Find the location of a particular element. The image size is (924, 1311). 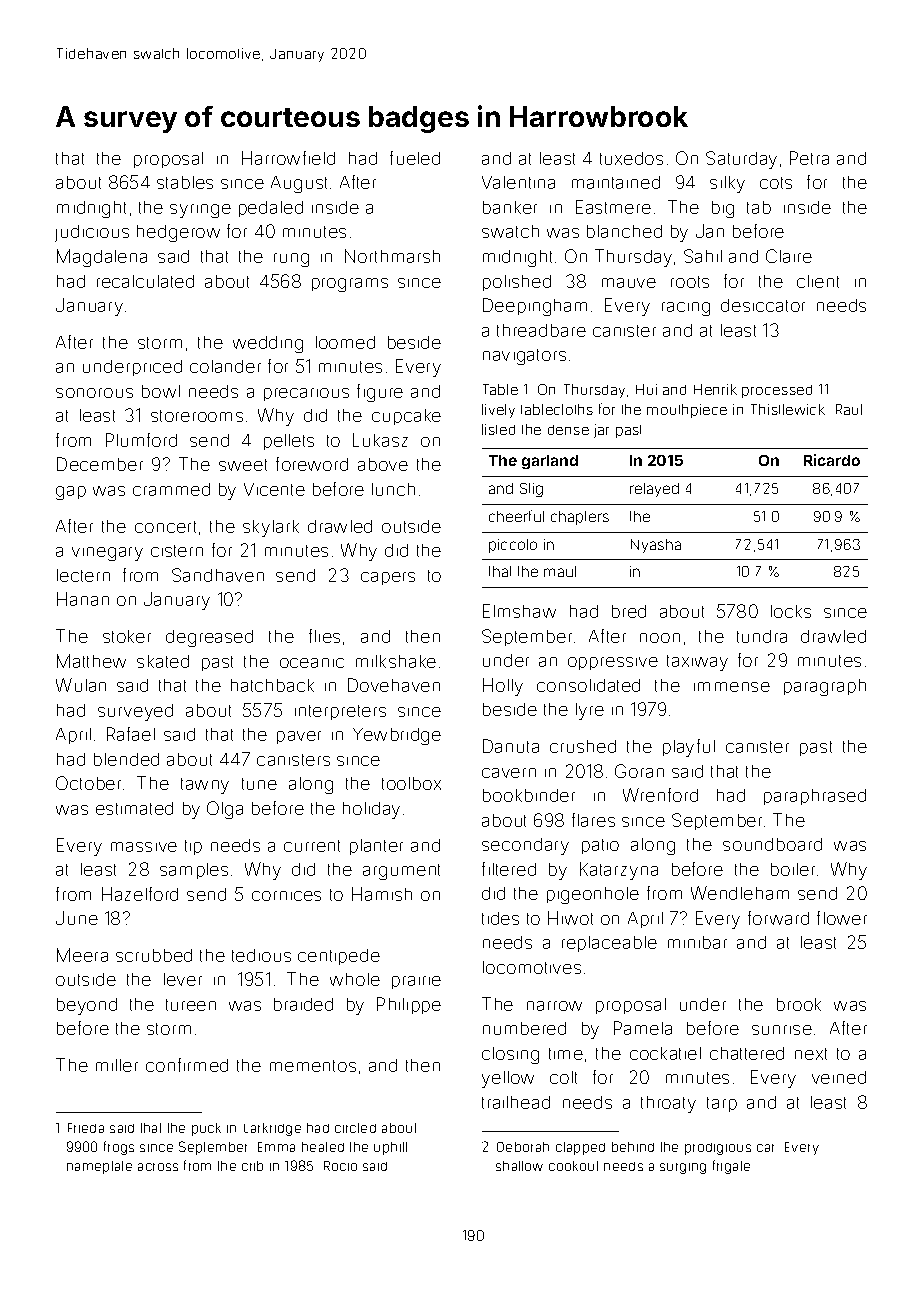

Wulan is located at coordinates (81, 685).
